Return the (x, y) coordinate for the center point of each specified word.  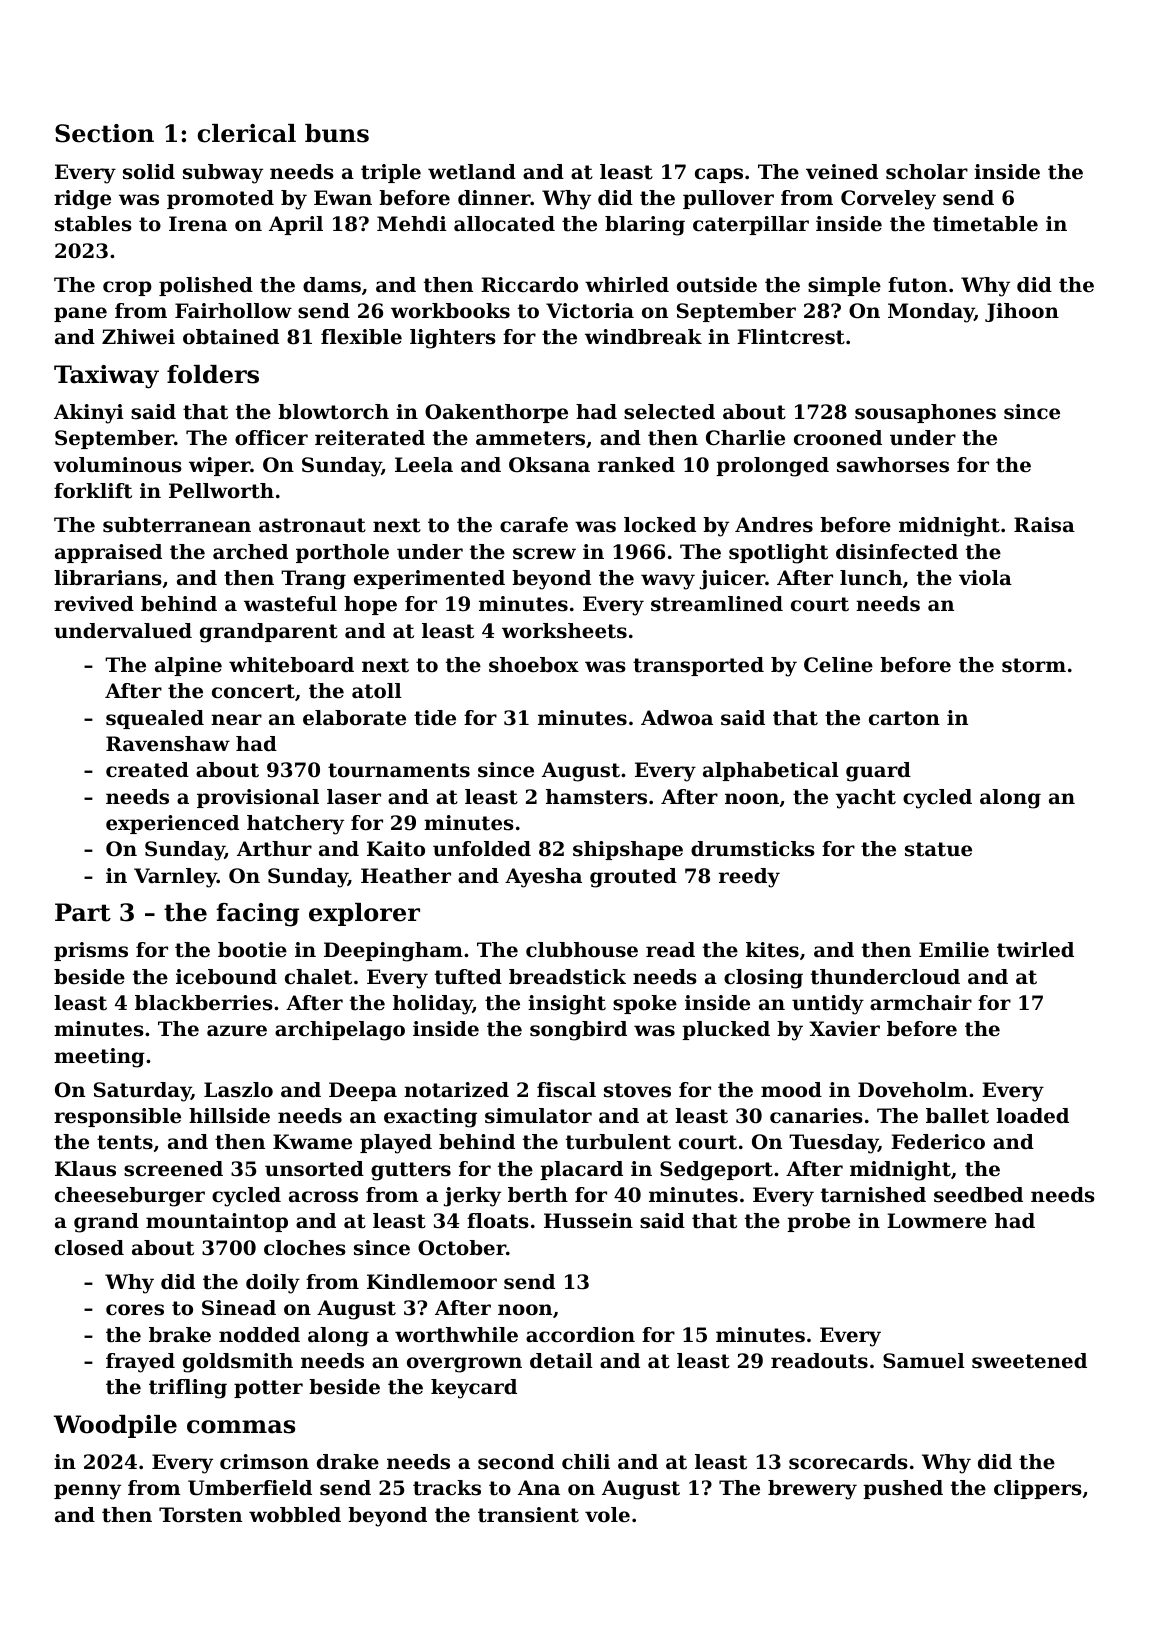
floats (498, 1221)
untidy (828, 1005)
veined (842, 172)
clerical (247, 133)
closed (89, 1248)
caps (719, 175)
